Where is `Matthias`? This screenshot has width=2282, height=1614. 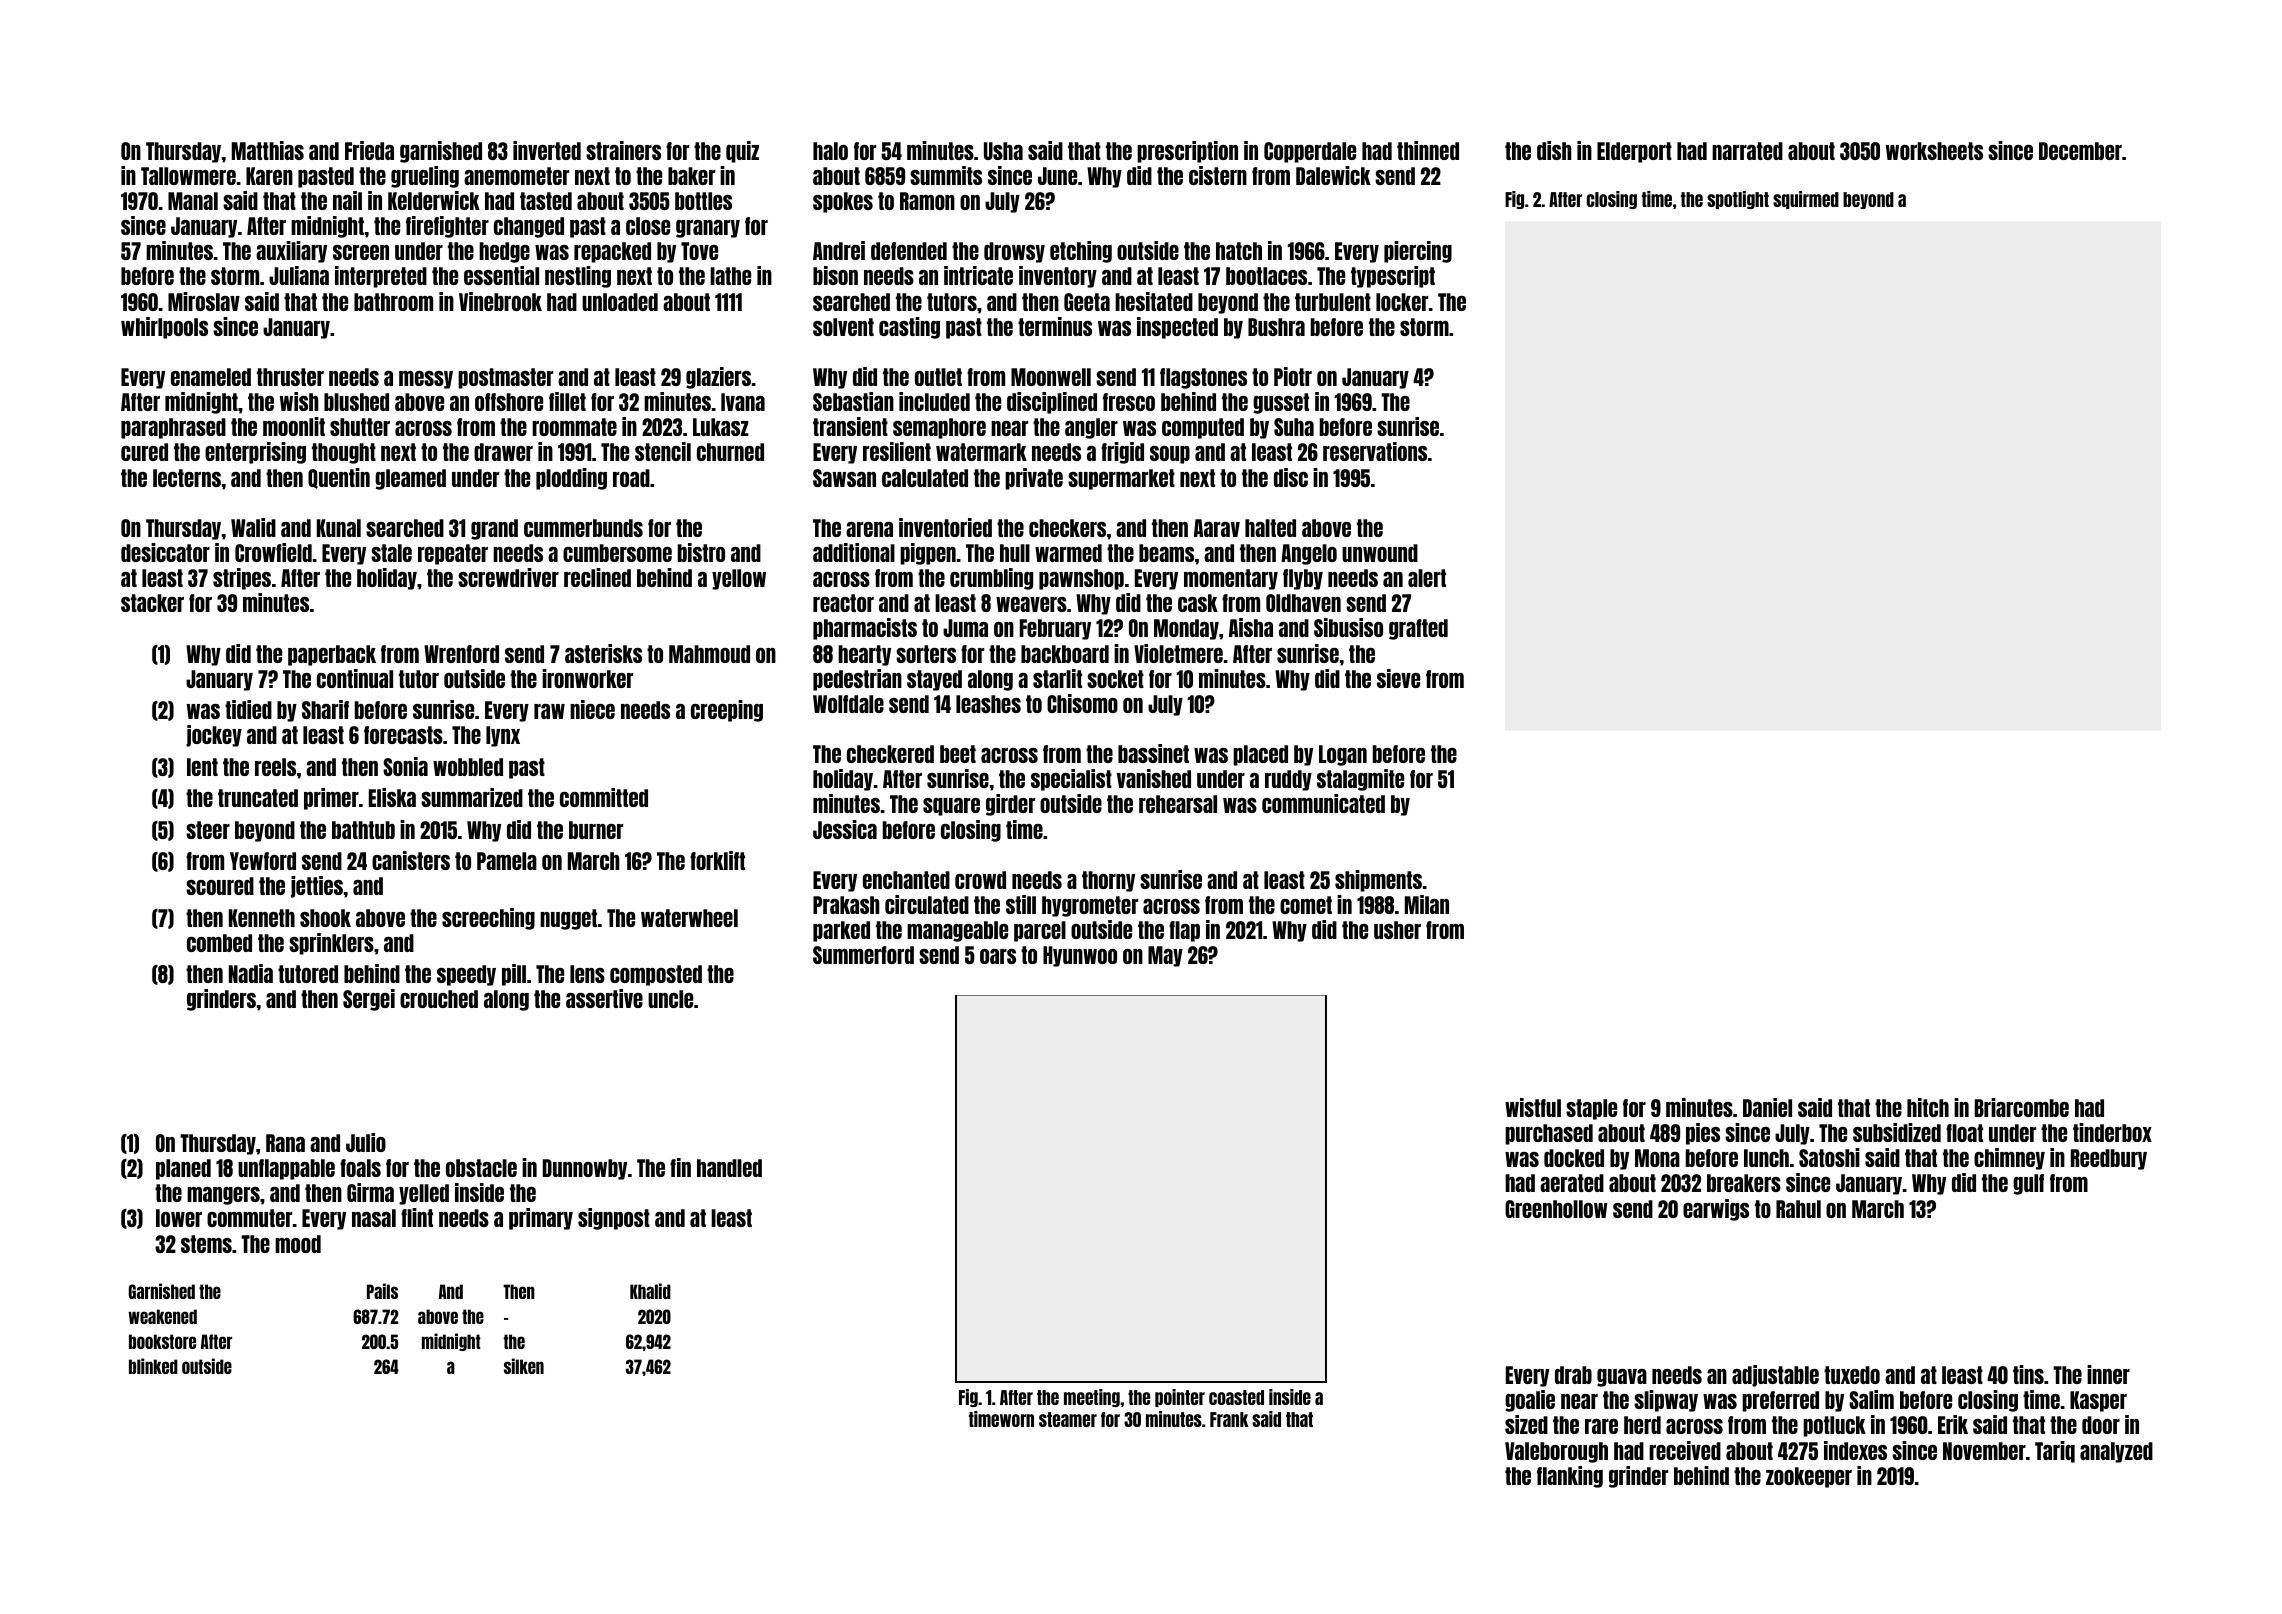 Matthias is located at coordinates (268, 150).
